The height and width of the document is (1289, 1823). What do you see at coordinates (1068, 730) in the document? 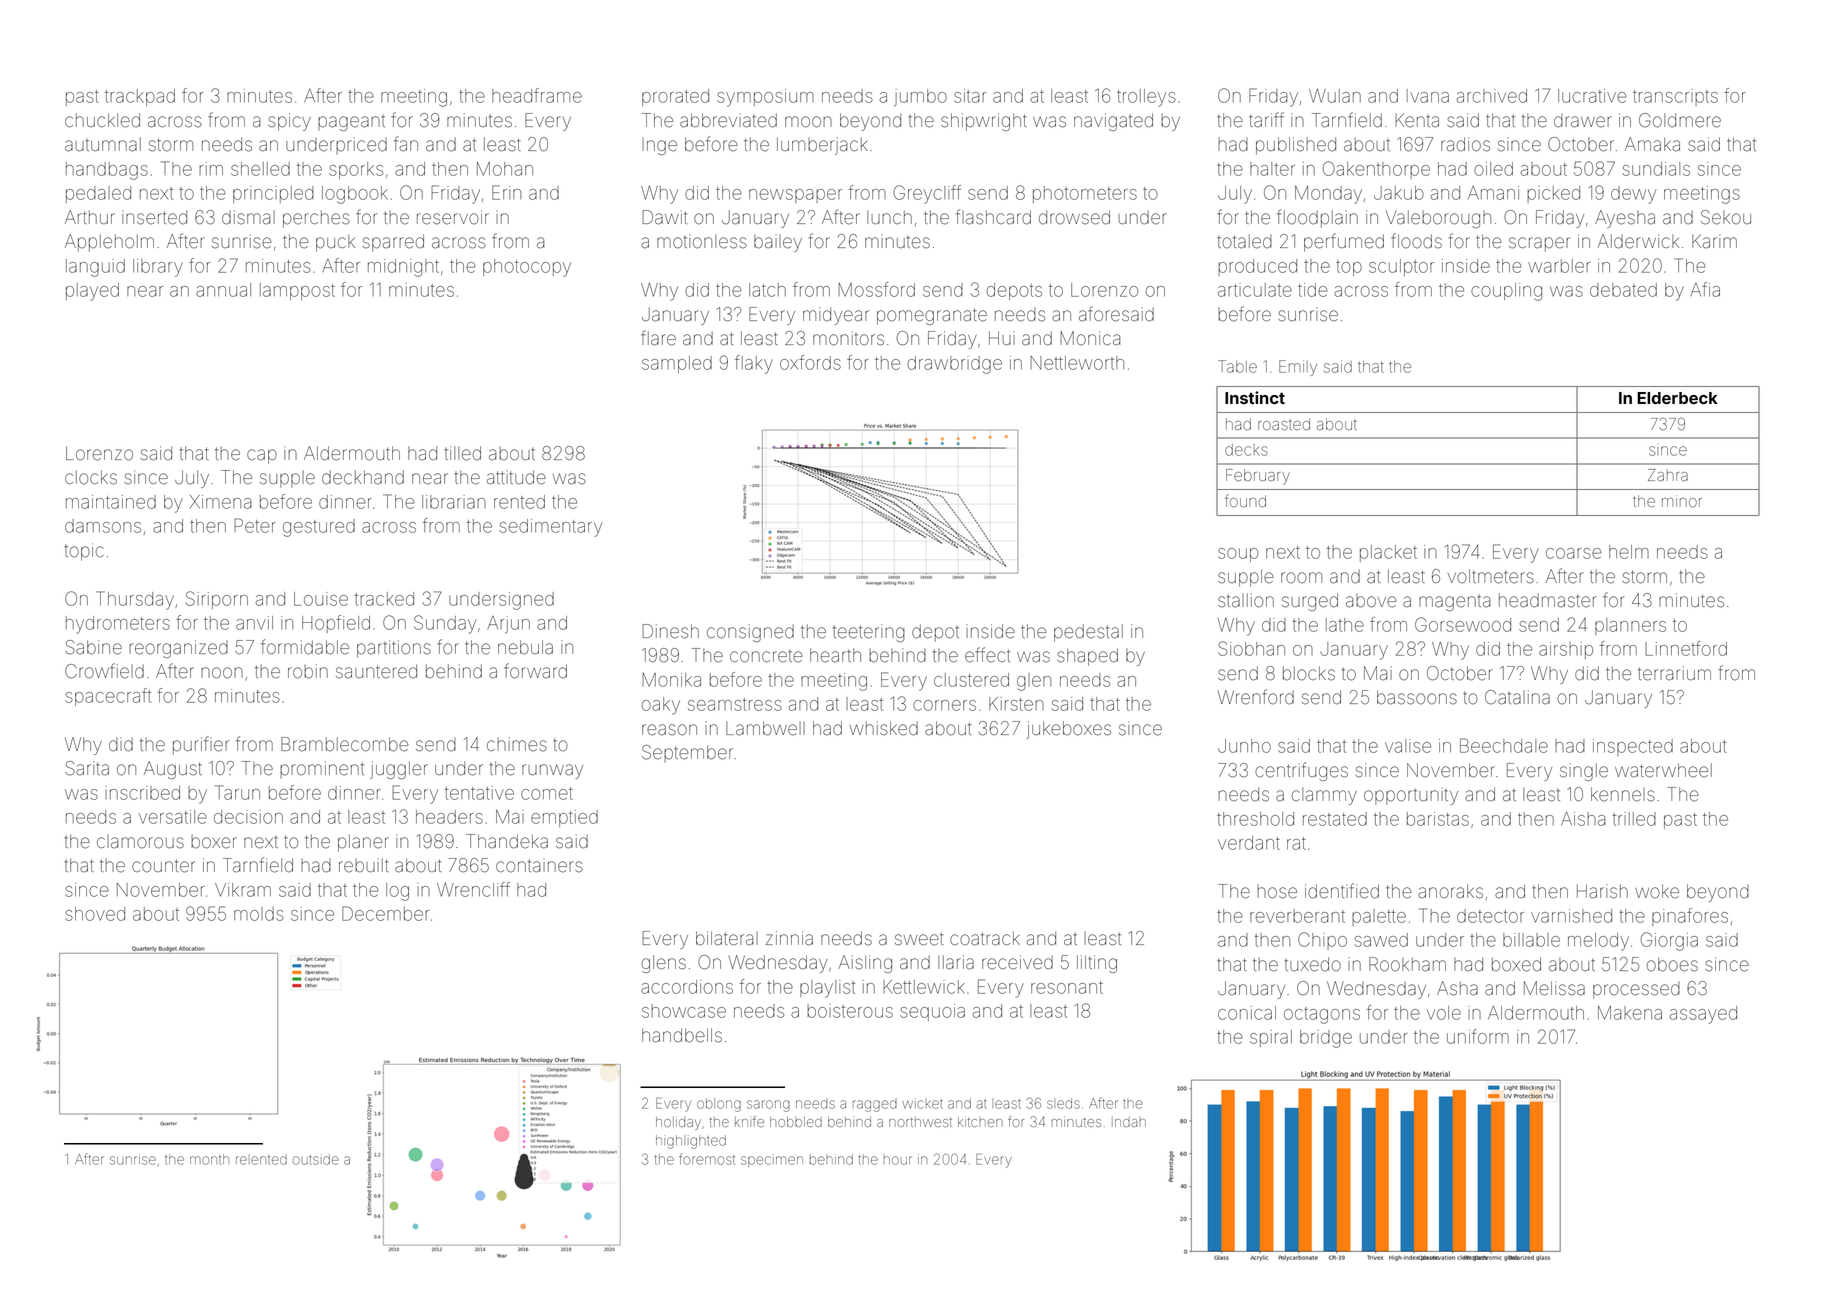
I see `jukeboxes` at bounding box center [1068, 730].
